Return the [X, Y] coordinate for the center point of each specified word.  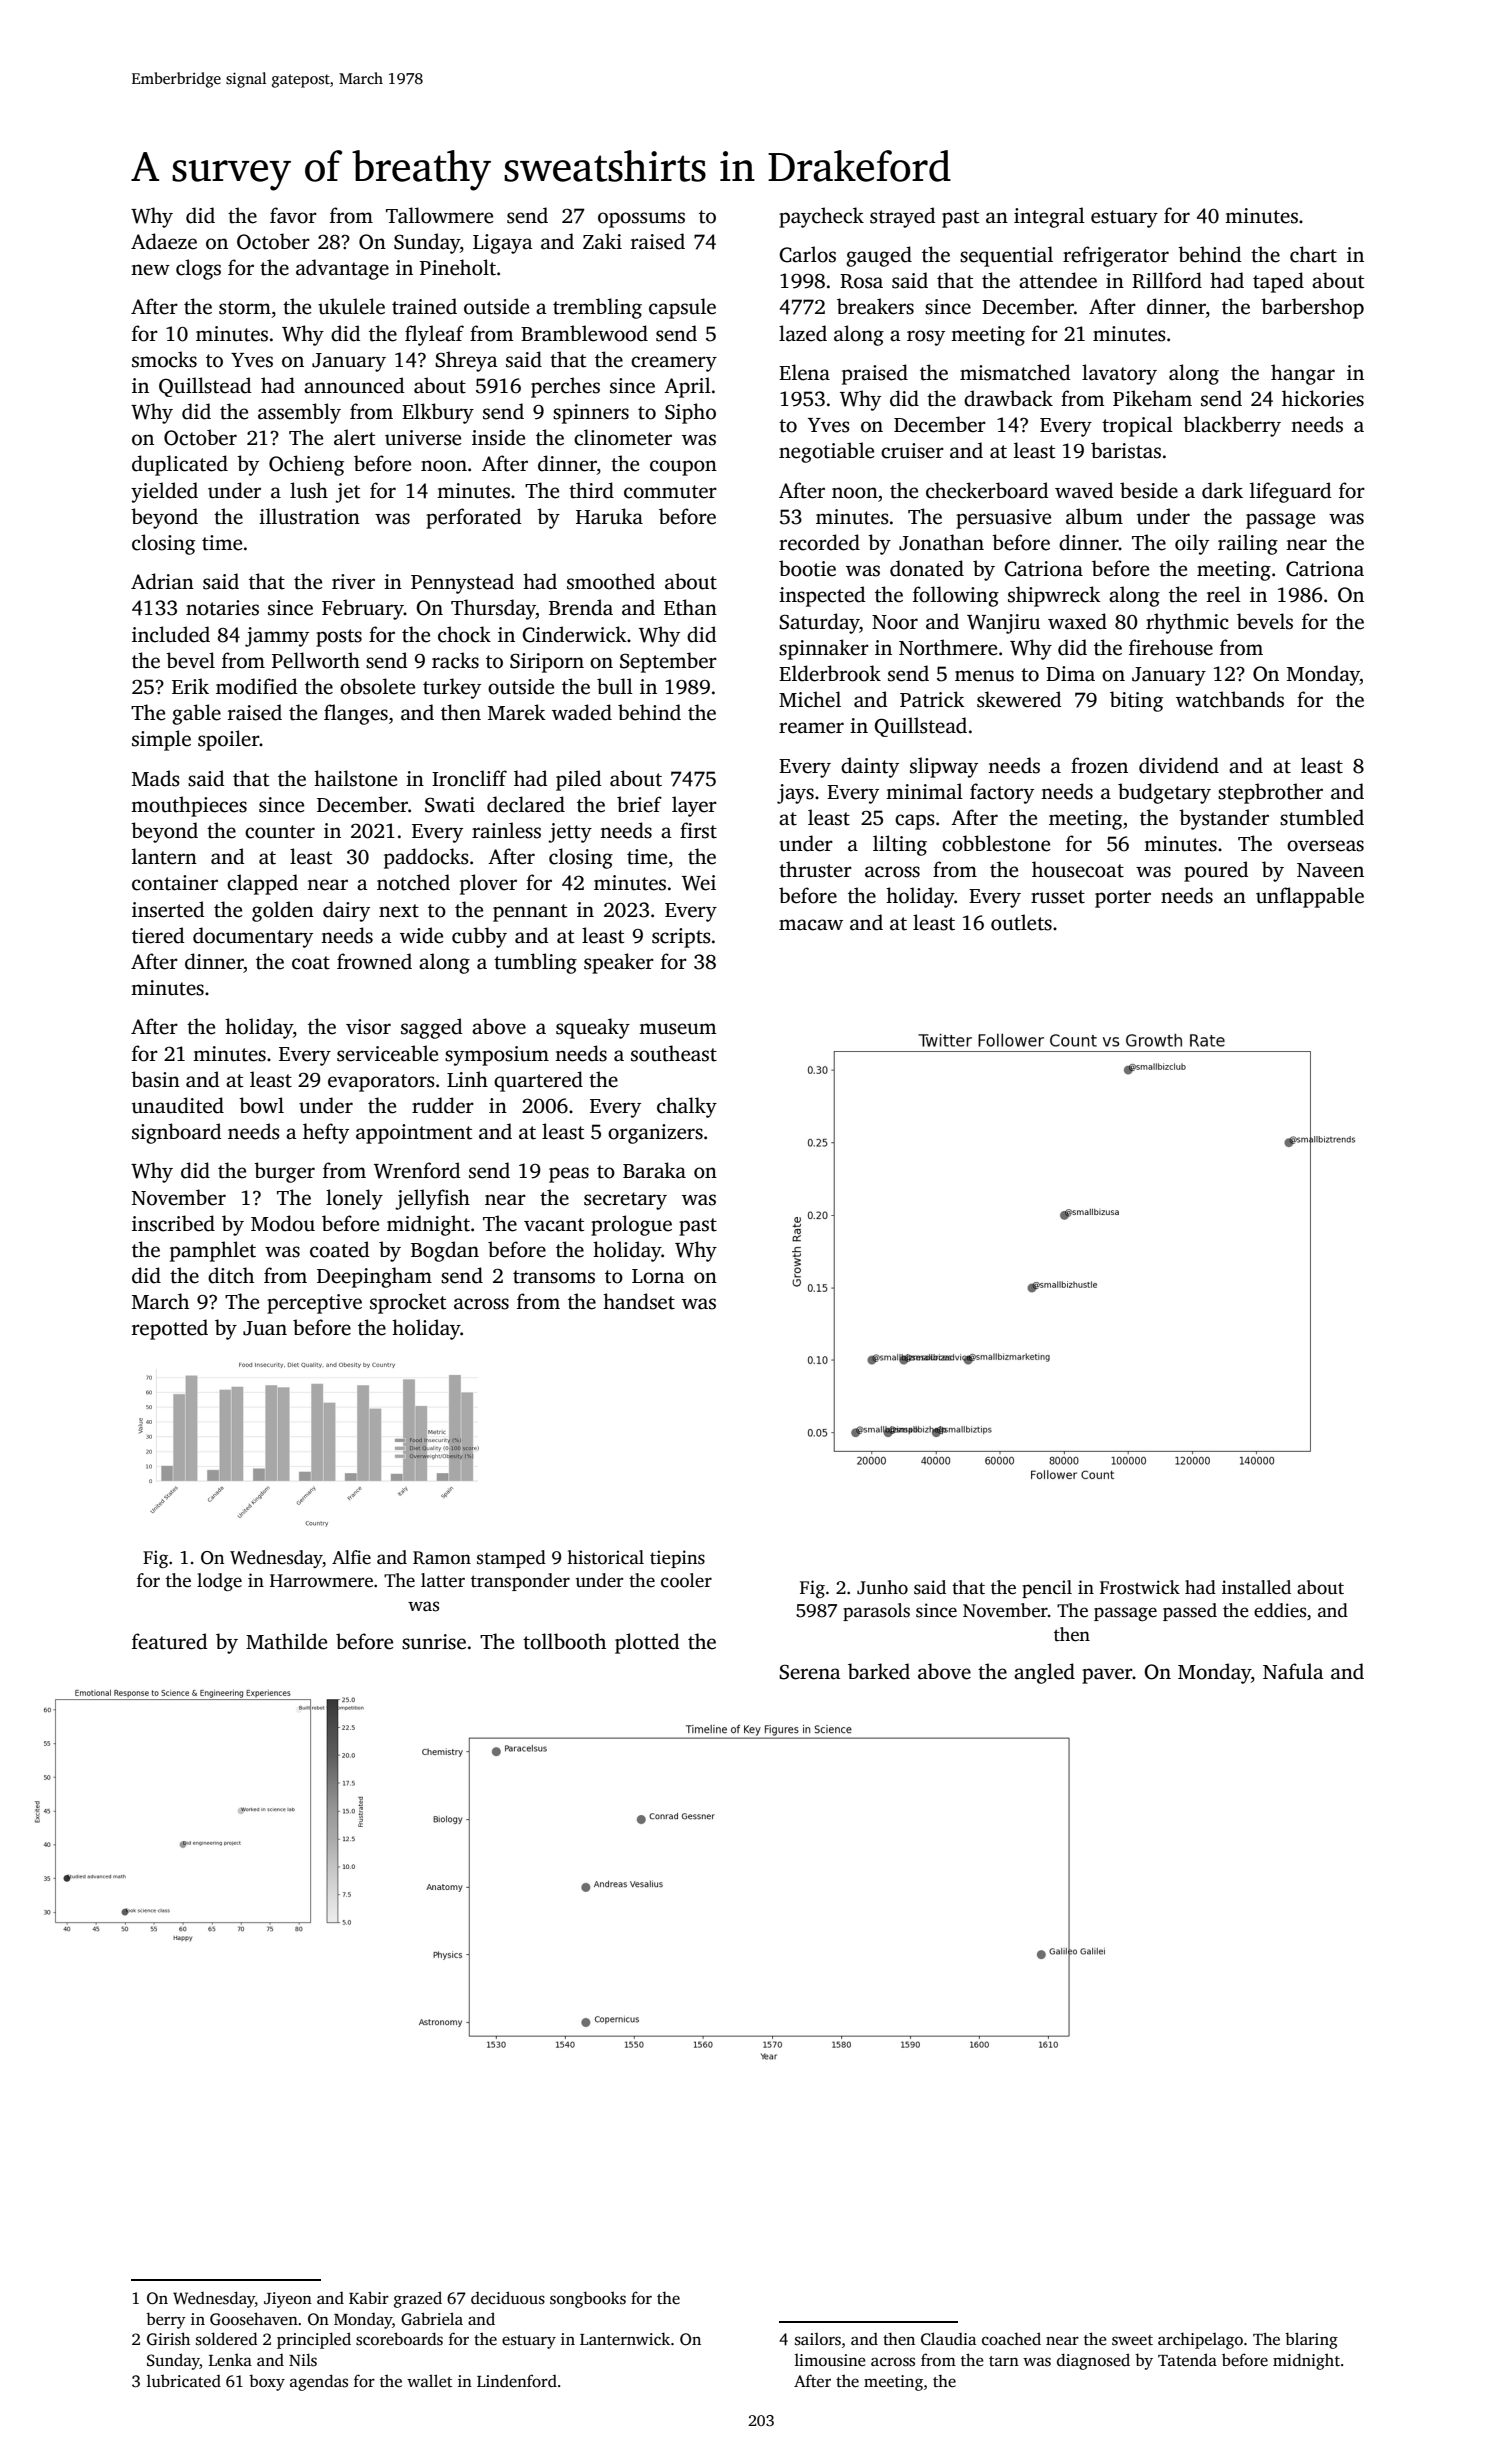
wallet [429, 2380]
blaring [1311, 2340]
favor [293, 215]
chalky [687, 1107]
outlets [1021, 922]
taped [1278, 282]
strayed [903, 217]
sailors [818, 2339]
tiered [158, 935]
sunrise [434, 1642]
